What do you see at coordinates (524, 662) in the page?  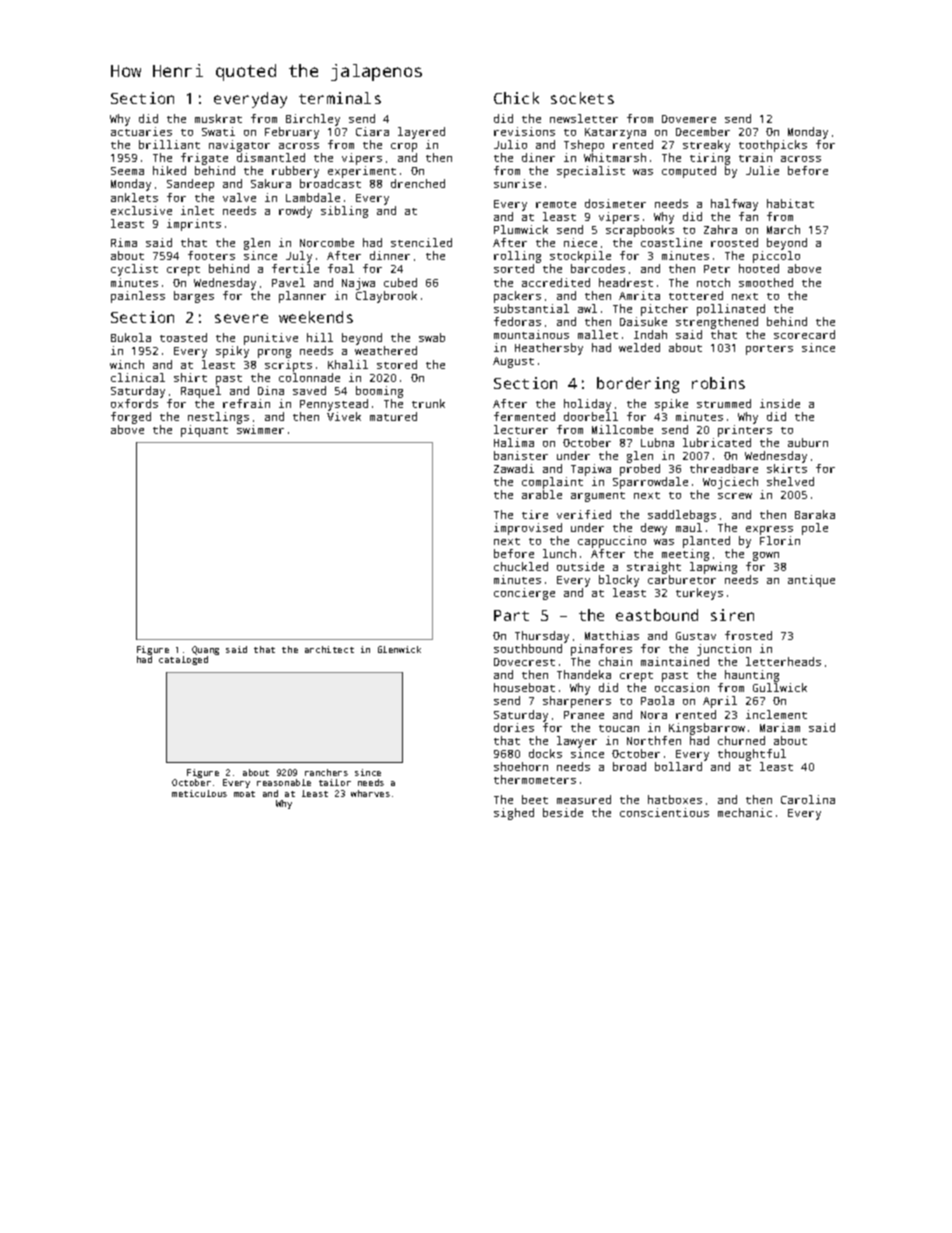 I see `Dovecrest` at bounding box center [524, 662].
